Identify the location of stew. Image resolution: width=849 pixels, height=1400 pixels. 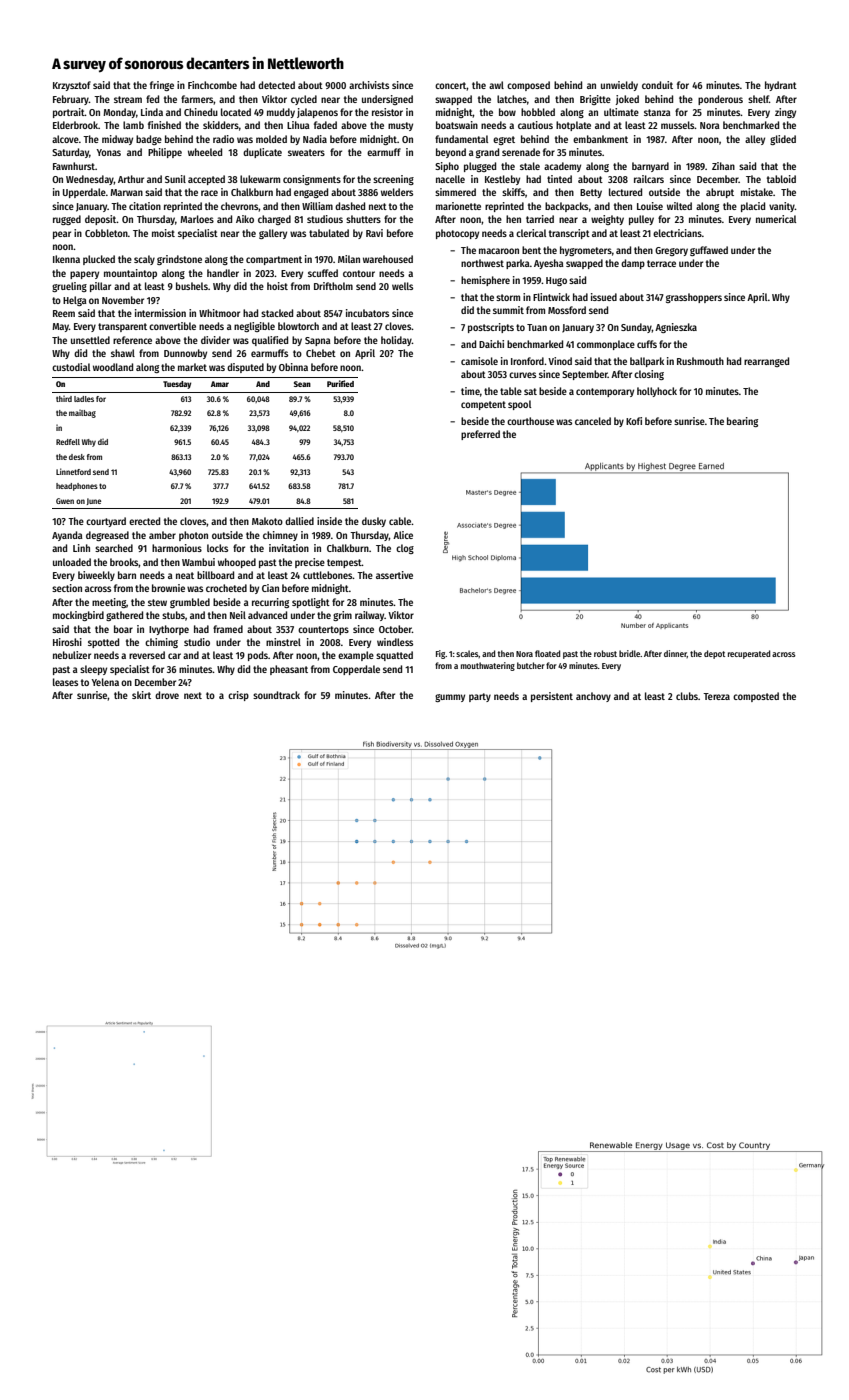
(157, 602).
